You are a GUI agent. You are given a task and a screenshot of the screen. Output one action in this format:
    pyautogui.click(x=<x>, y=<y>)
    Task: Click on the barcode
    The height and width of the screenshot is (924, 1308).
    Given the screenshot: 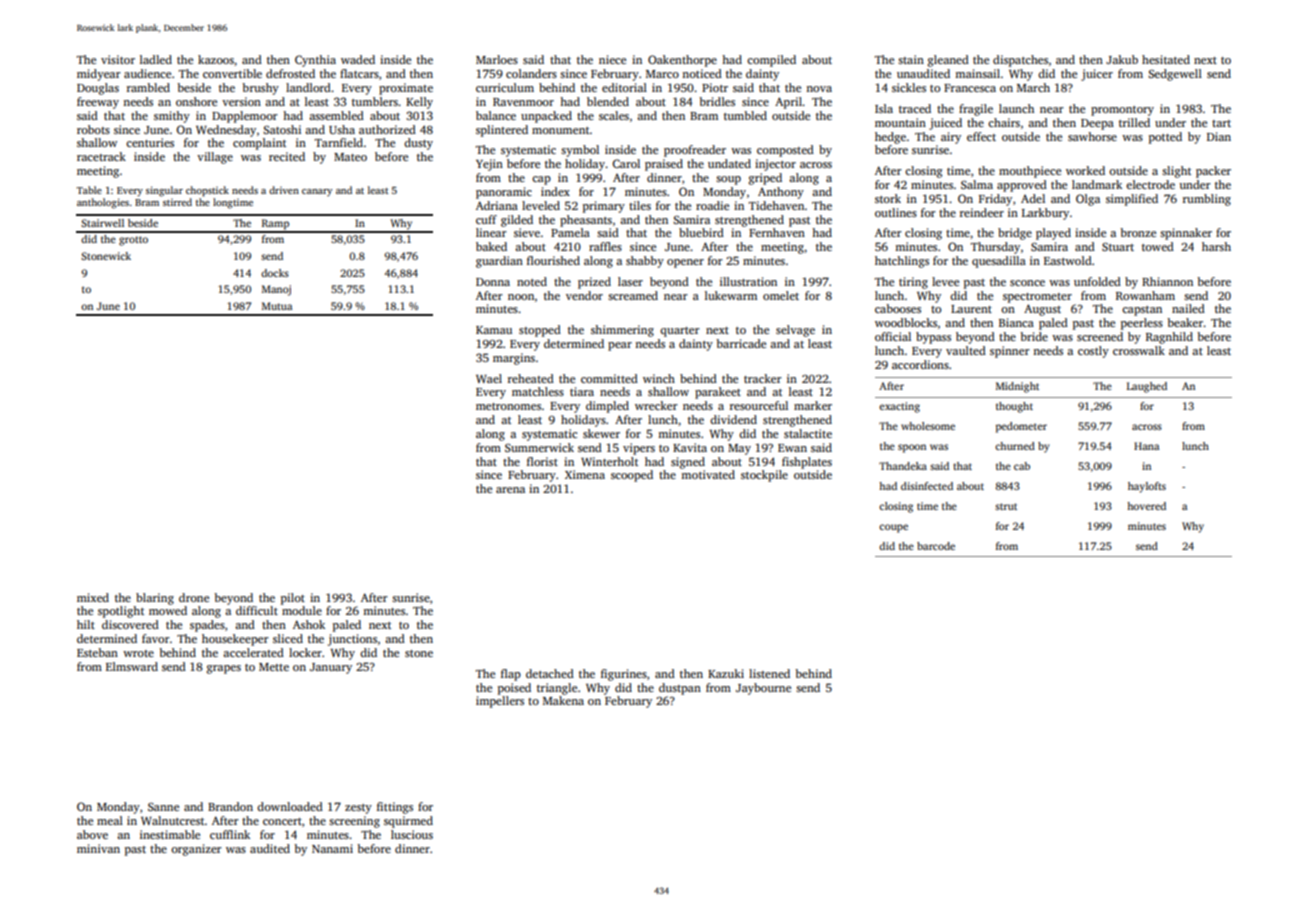 What is the action you would take?
    pyautogui.click(x=936, y=546)
